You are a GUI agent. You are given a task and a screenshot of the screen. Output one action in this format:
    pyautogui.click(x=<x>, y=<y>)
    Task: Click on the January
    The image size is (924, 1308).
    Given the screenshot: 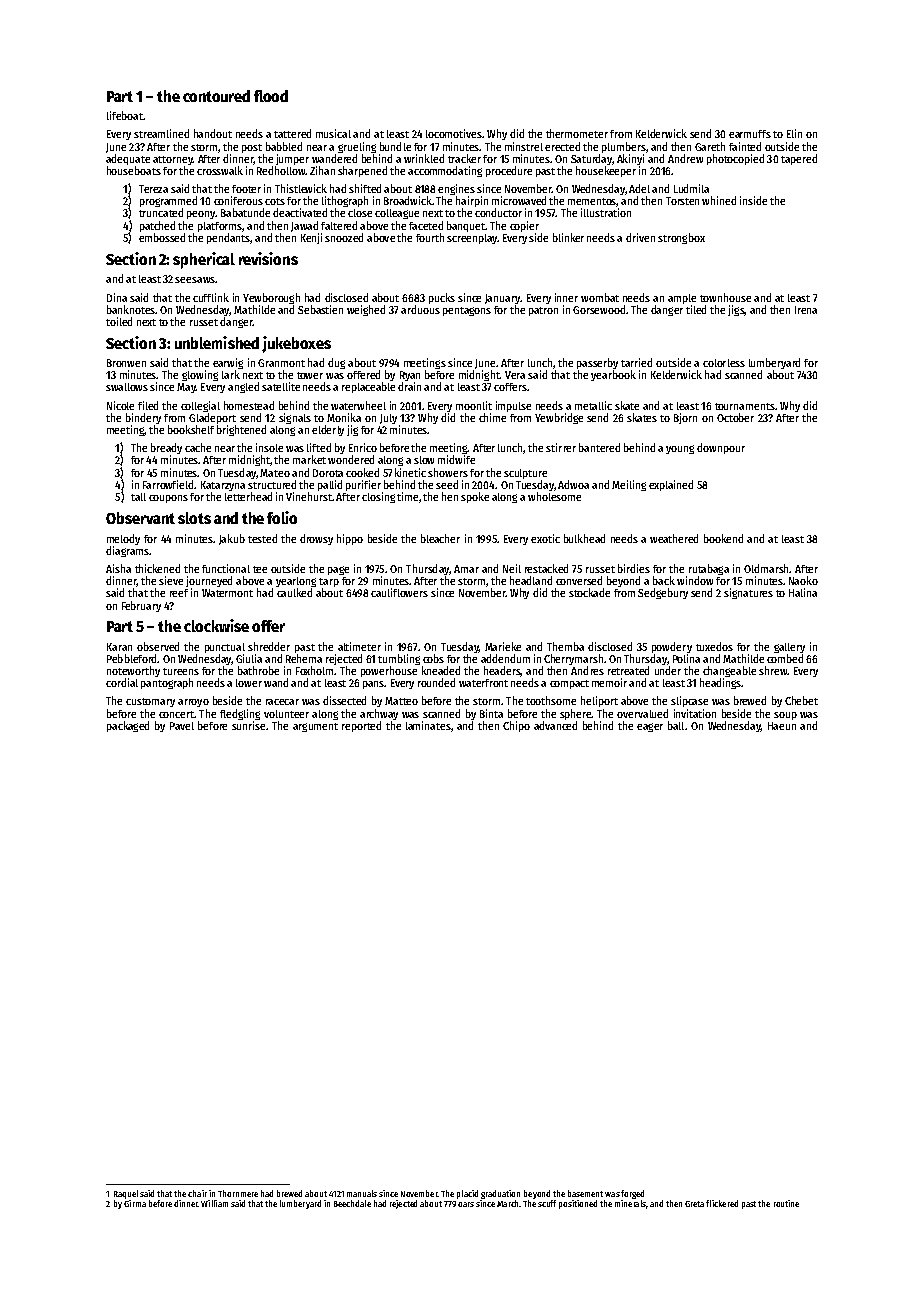 What is the action you would take?
    pyautogui.click(x=502, y=299)
